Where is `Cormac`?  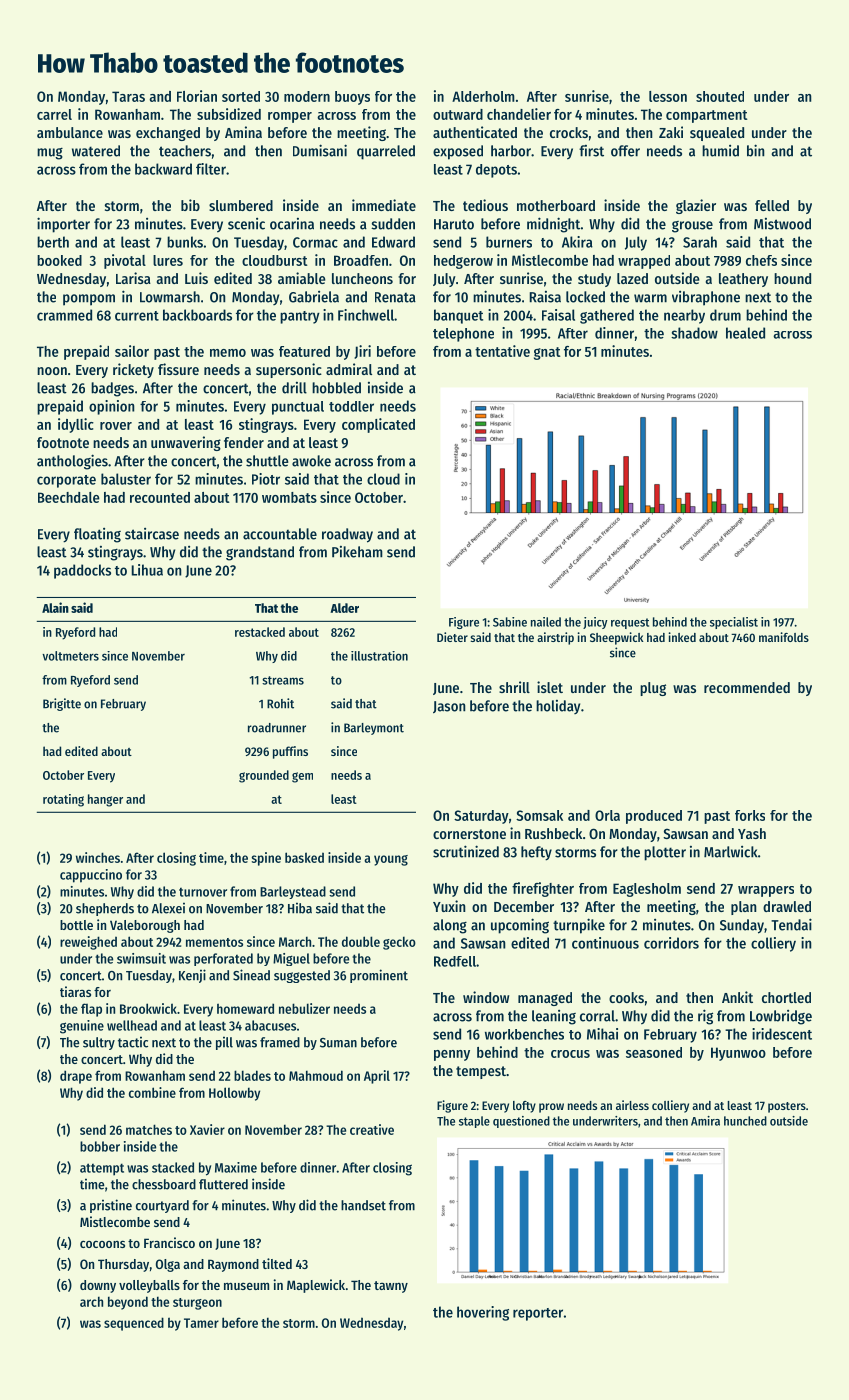 Cormac is located at coordinates (315, 242).
